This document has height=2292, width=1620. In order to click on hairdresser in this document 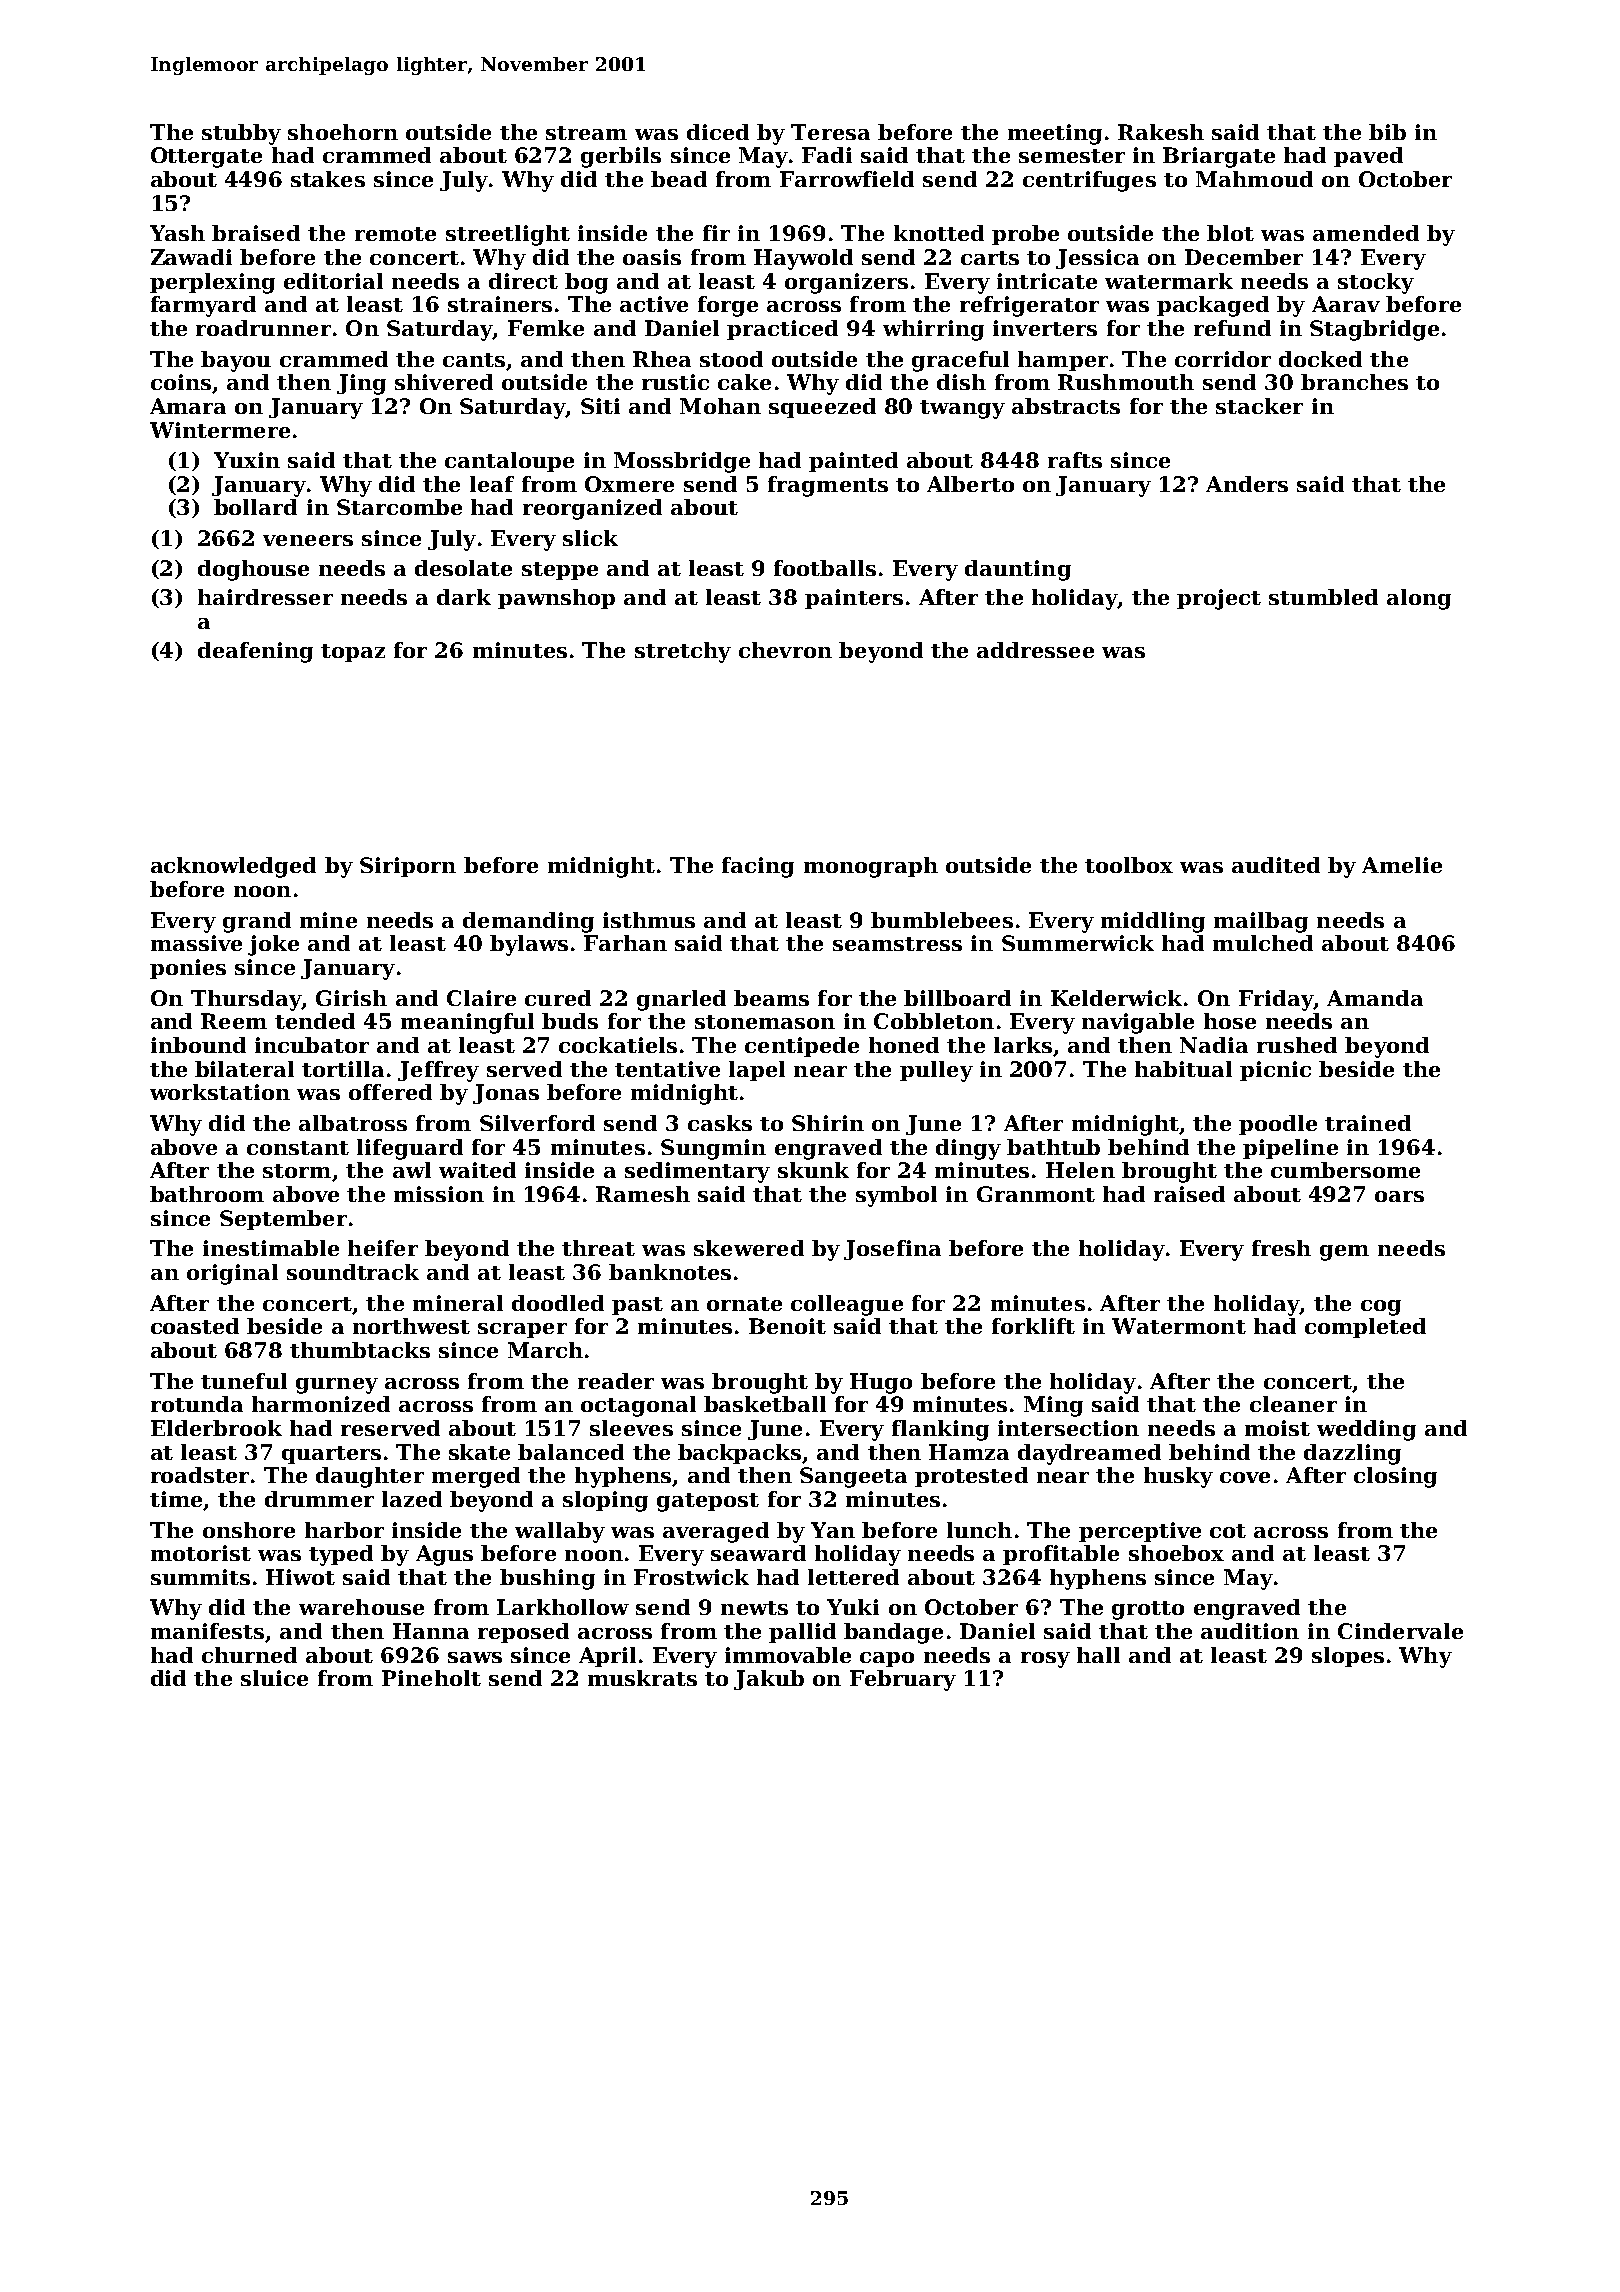, I will do `click(265, 597)`.
